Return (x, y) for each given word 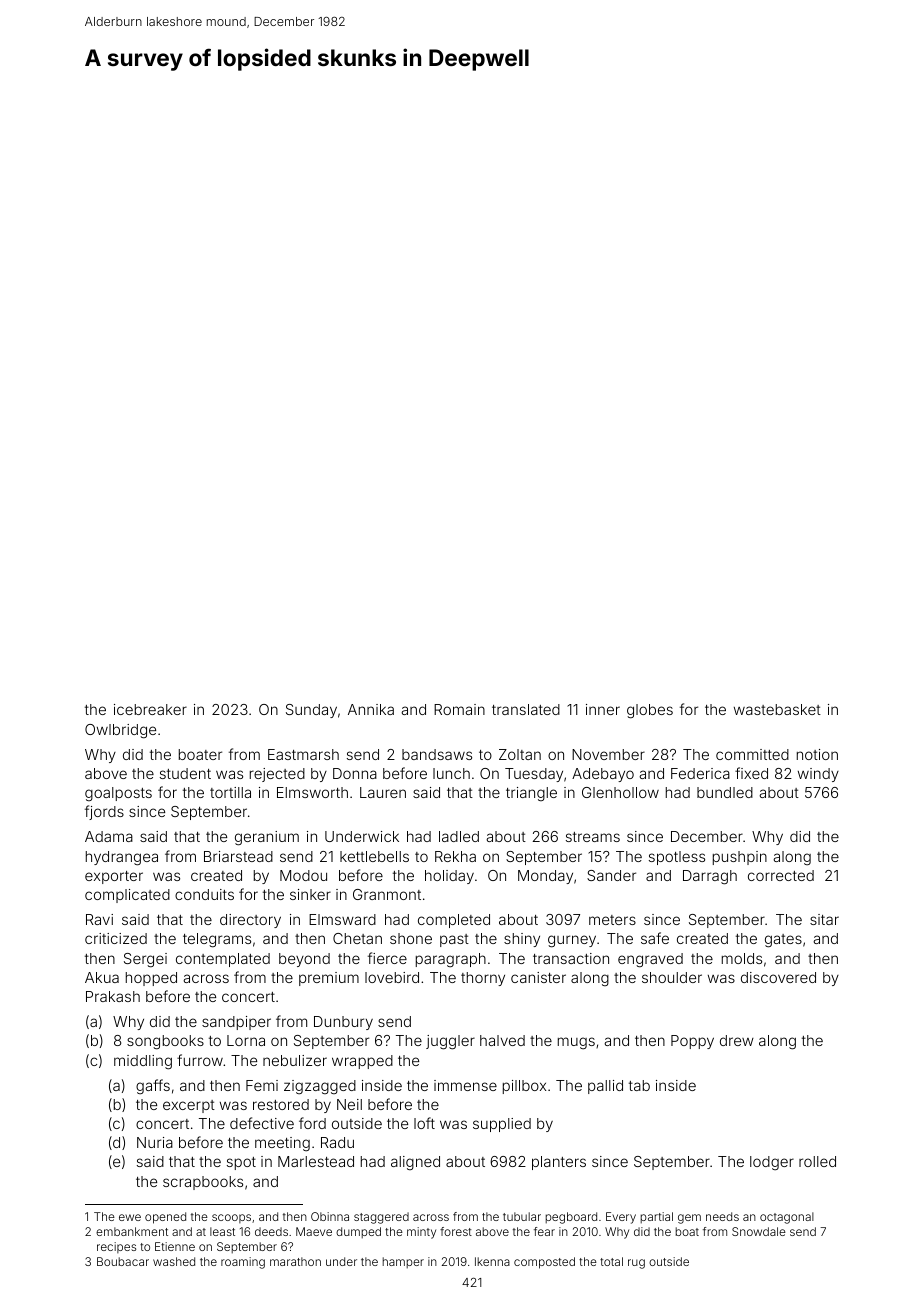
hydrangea (122, 858)
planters (559, 1163)
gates (783, 941)
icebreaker (150, 709)
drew (737, 1040)
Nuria (155, 1142)
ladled (459, 836)
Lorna (246, 1040)
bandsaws (437, 754)
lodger (772, 1163)
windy (818, 775)
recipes (116, 1247)
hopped (151, 979)
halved (502, 1040)
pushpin (740, 858)
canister (538, 977)
